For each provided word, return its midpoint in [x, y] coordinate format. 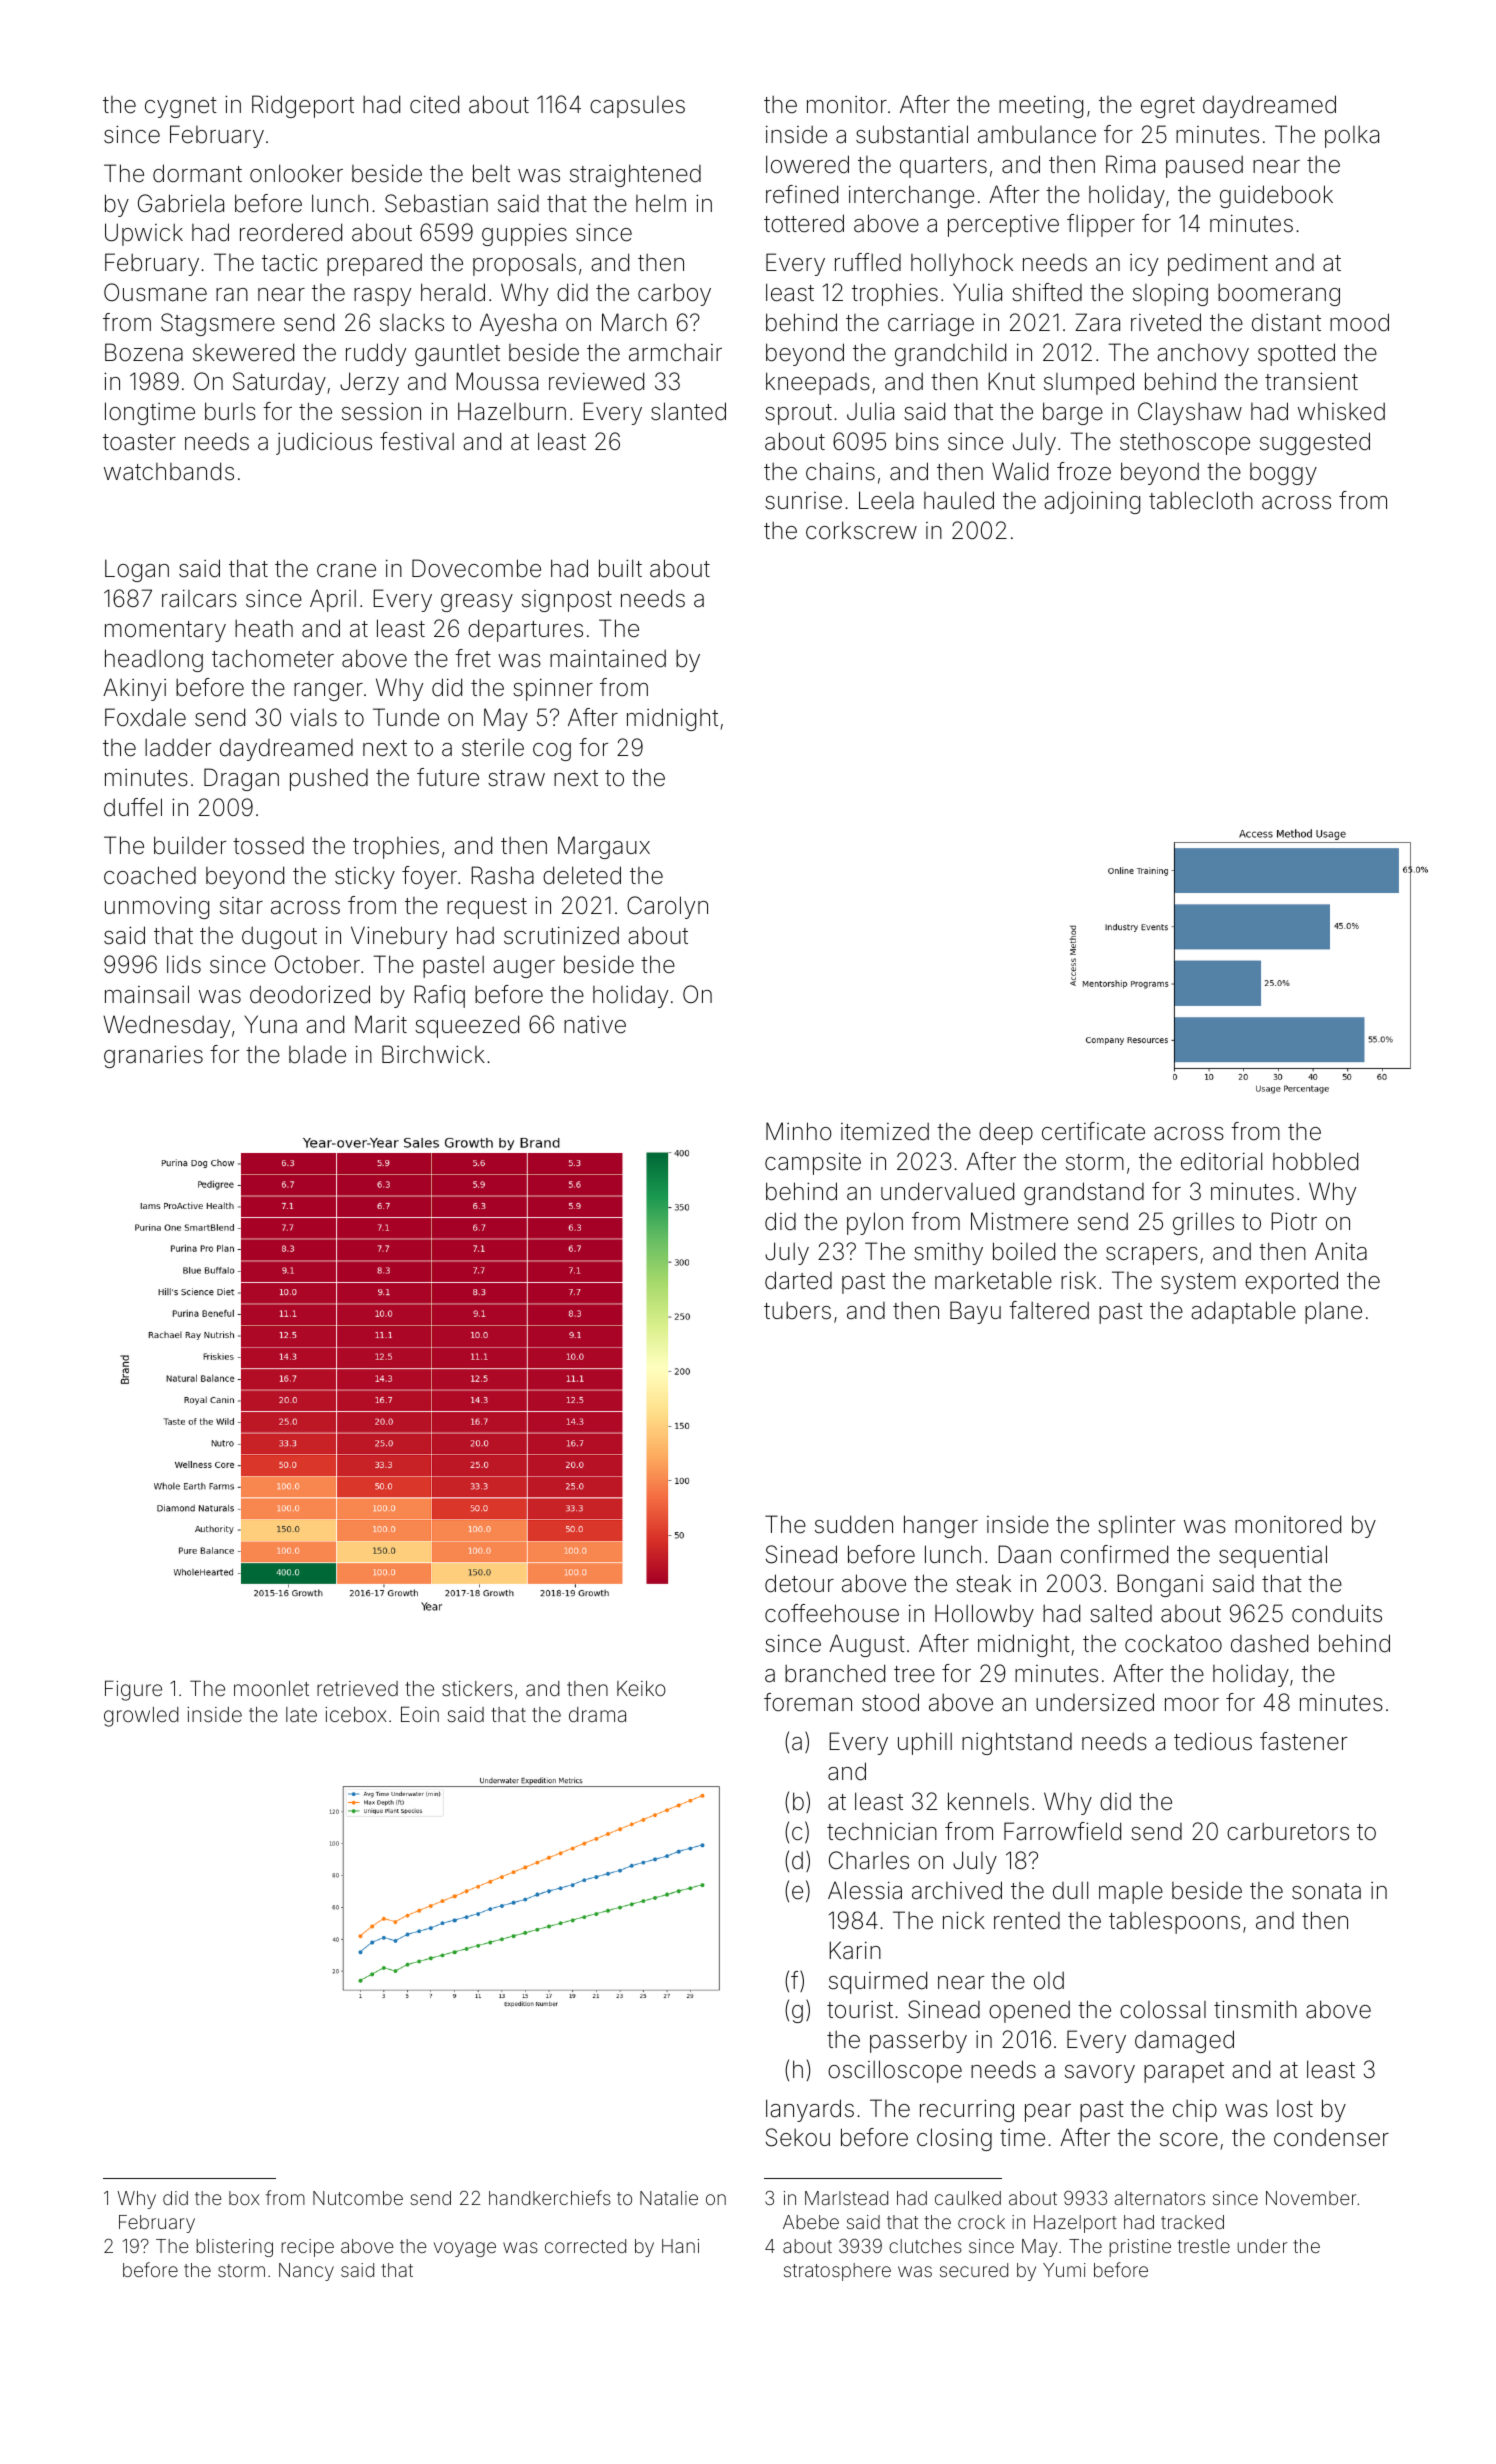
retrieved [357, 1688]
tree [914, 1674]
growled [141, 1717]
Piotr [1294, 1221]
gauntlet [457, 355]
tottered [804, 223]
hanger [941, 1526]
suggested [1315, 443]
